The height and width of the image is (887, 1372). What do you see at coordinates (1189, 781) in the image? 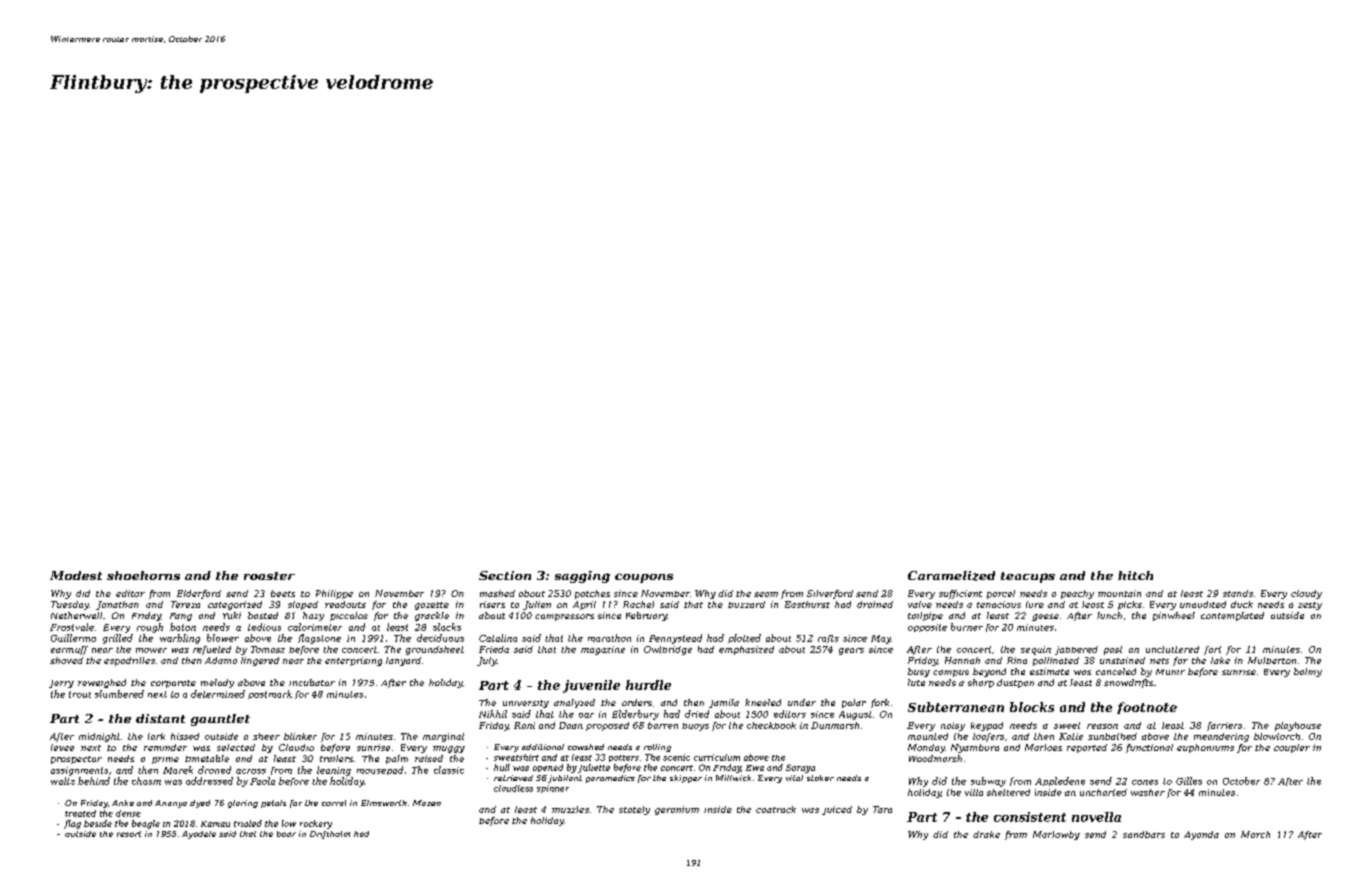
I see `Gilles` at bounding box center [1189, 781].
